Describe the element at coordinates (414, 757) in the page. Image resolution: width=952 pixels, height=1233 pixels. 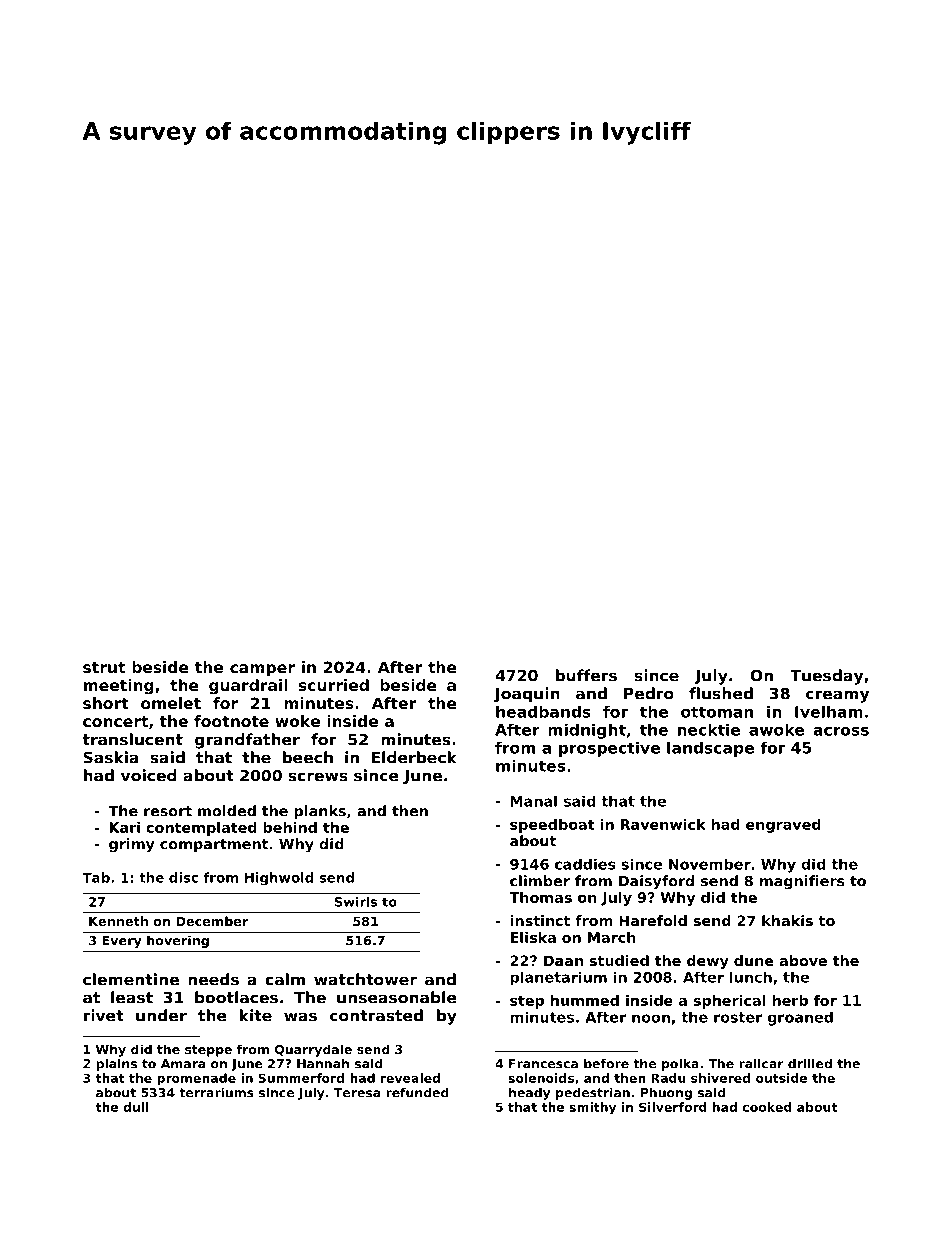
I see `Elderbeck` at that location.
